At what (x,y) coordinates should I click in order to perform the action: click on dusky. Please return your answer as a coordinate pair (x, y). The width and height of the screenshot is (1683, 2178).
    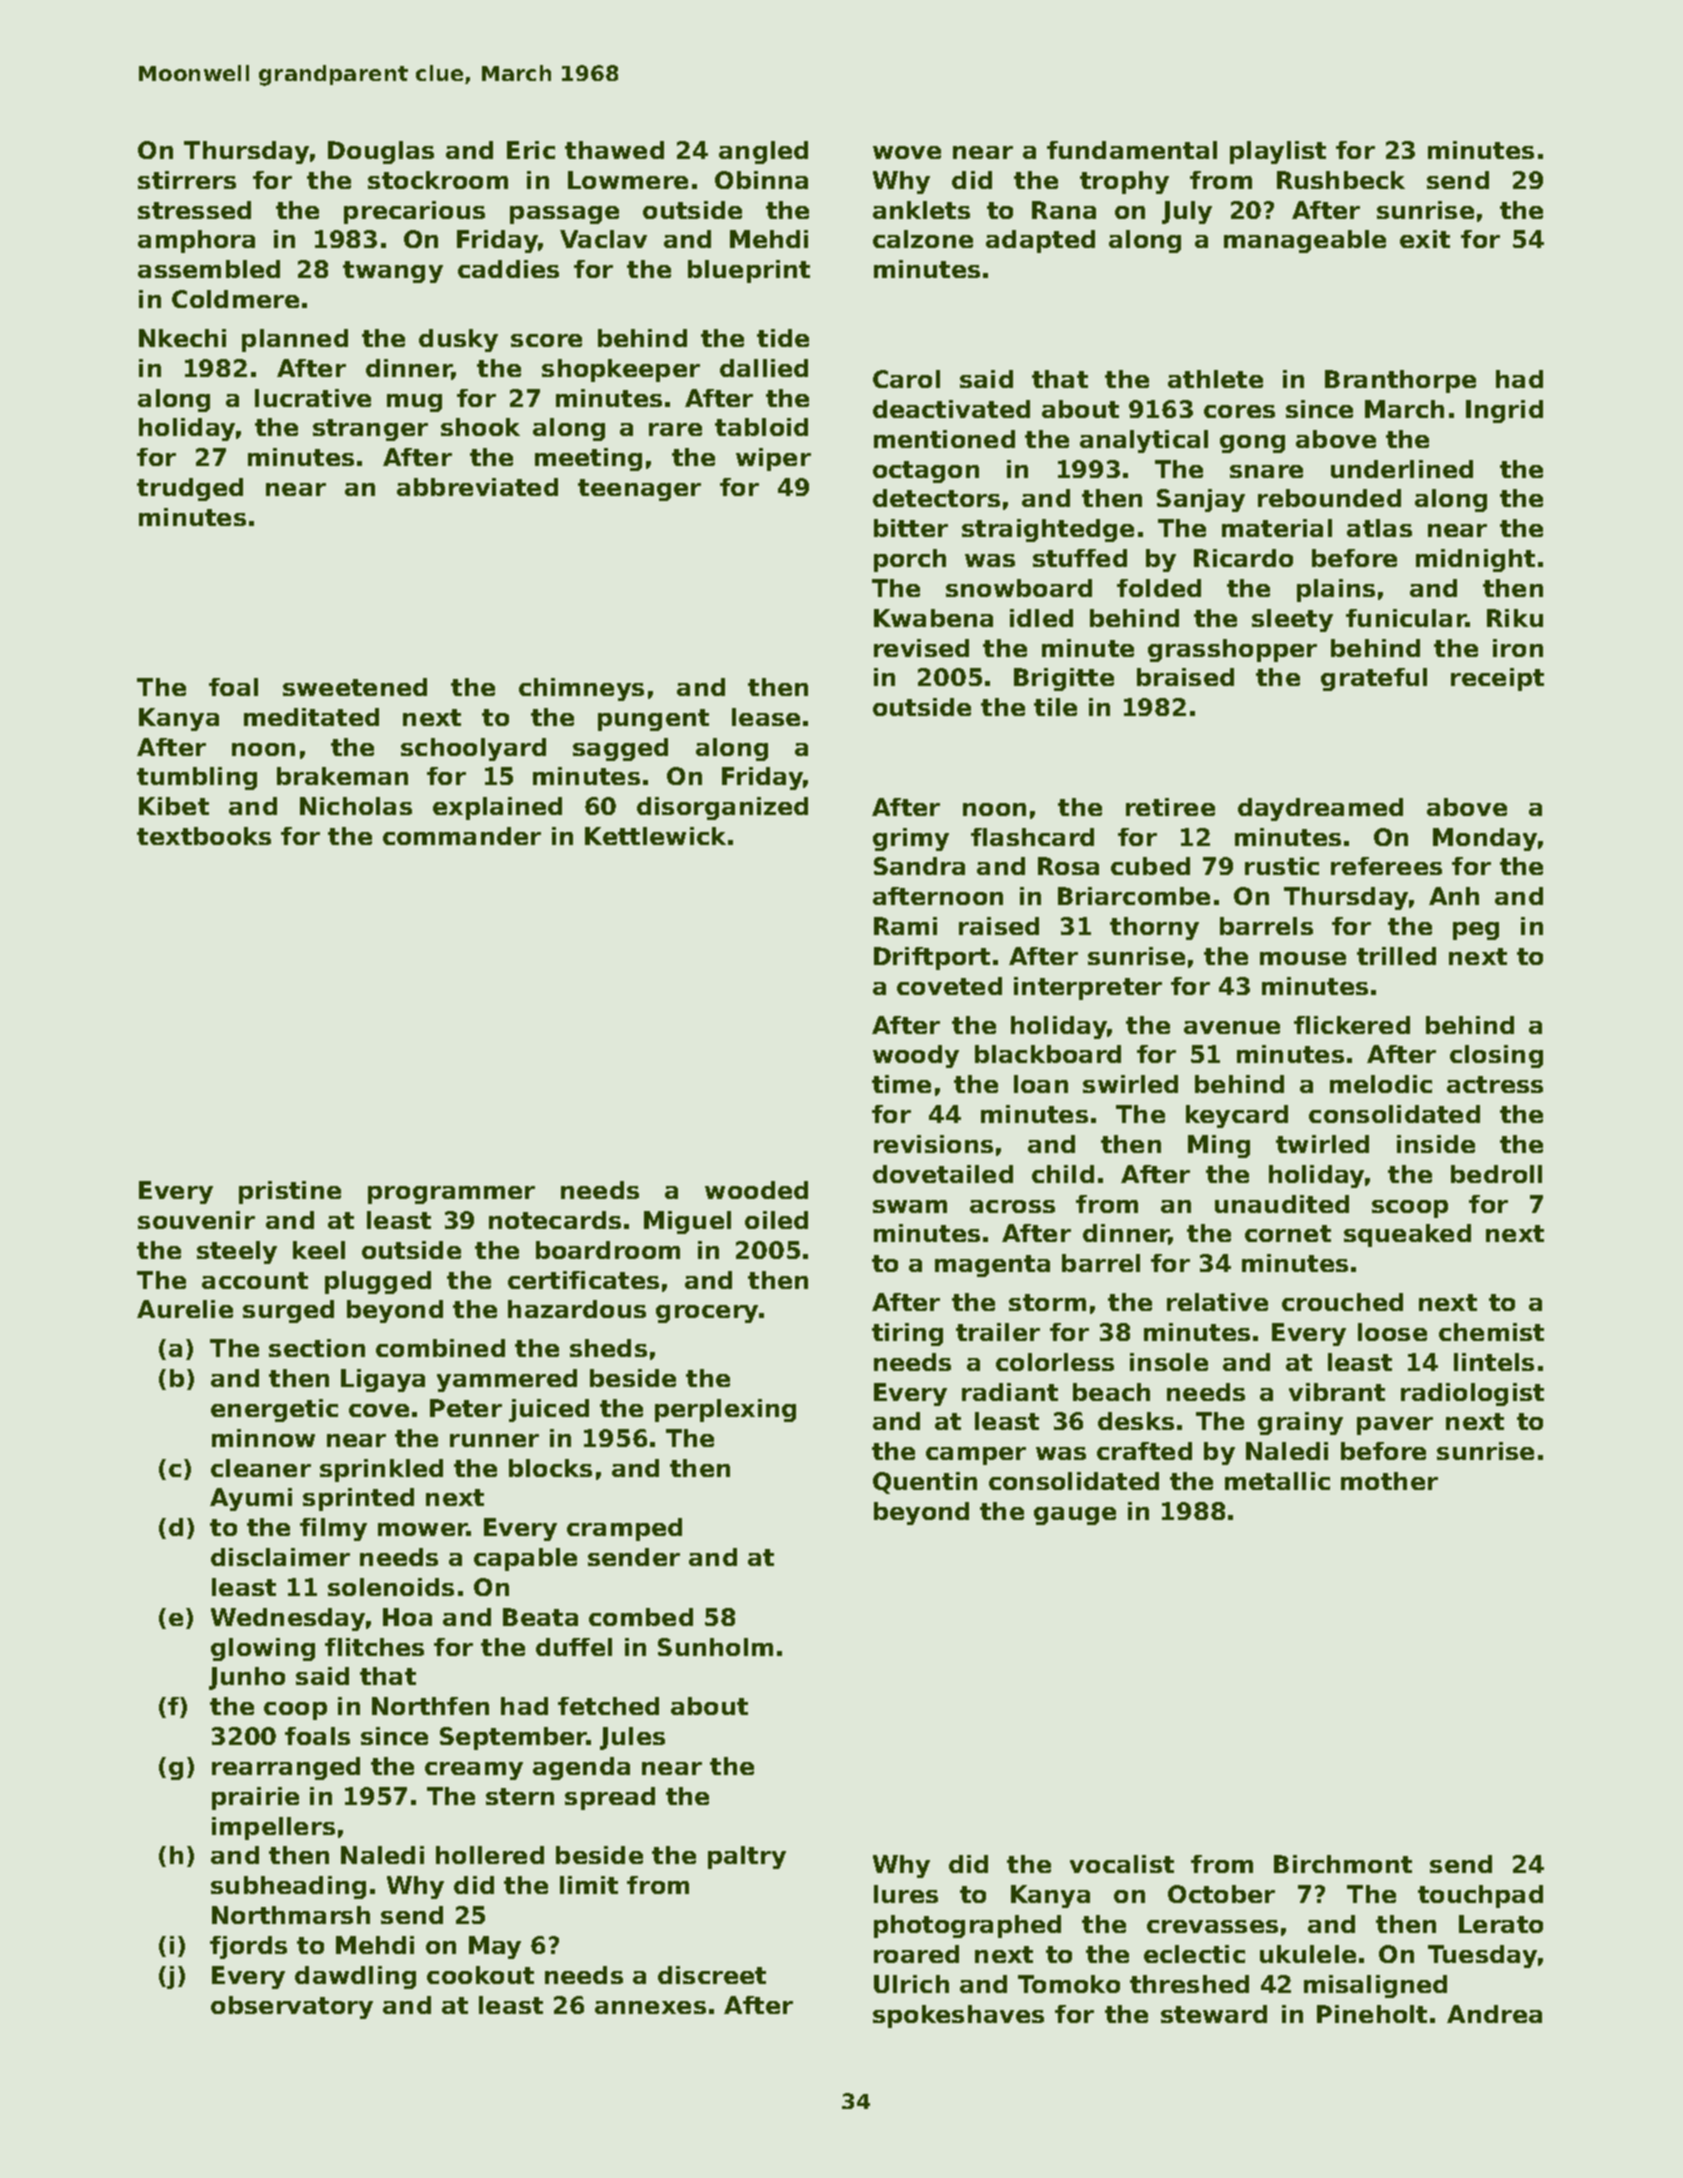
    Looking at the image, I should click on (458, 340).
